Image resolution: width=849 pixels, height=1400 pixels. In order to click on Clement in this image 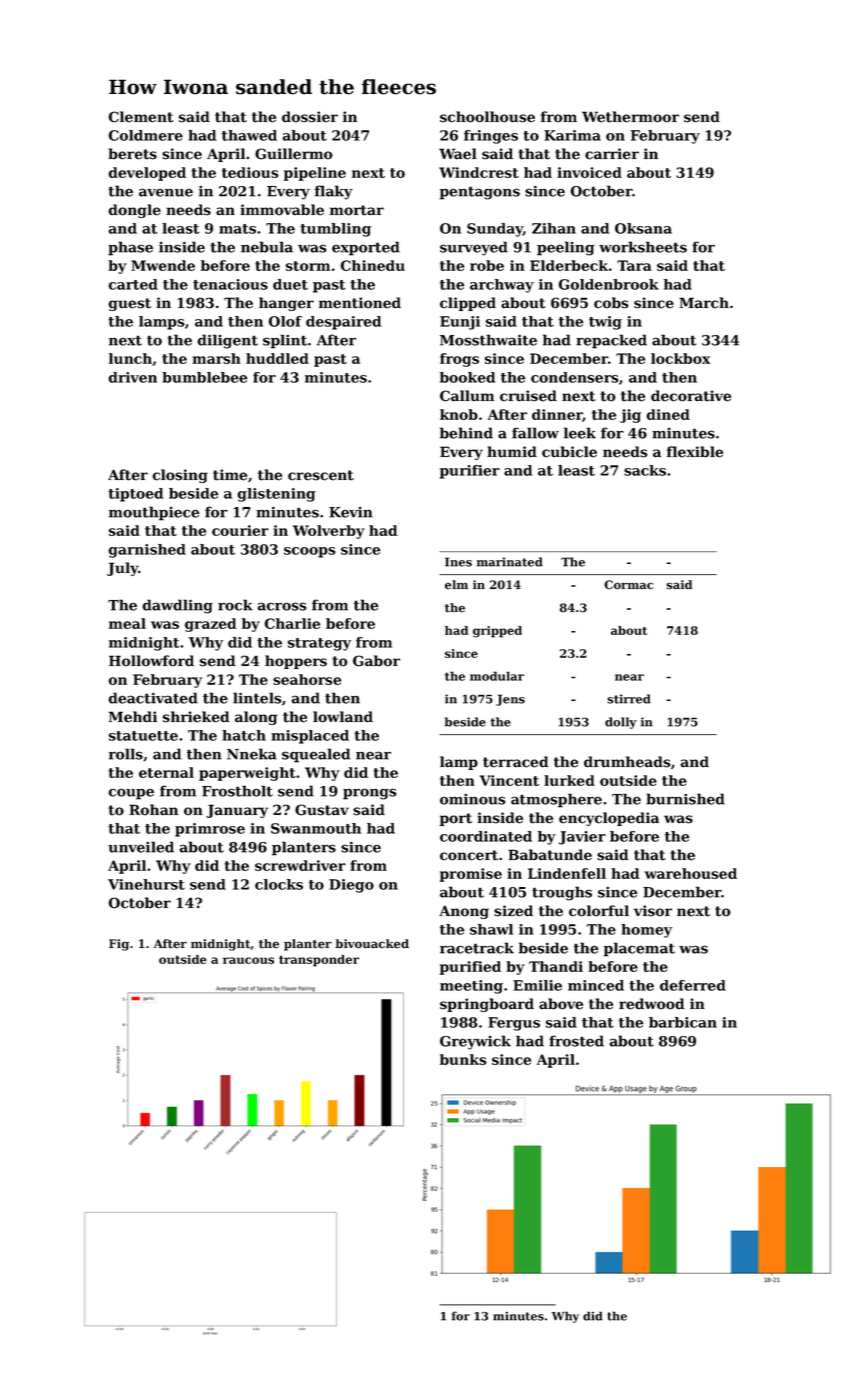, I will do `click(141, 117)`.
